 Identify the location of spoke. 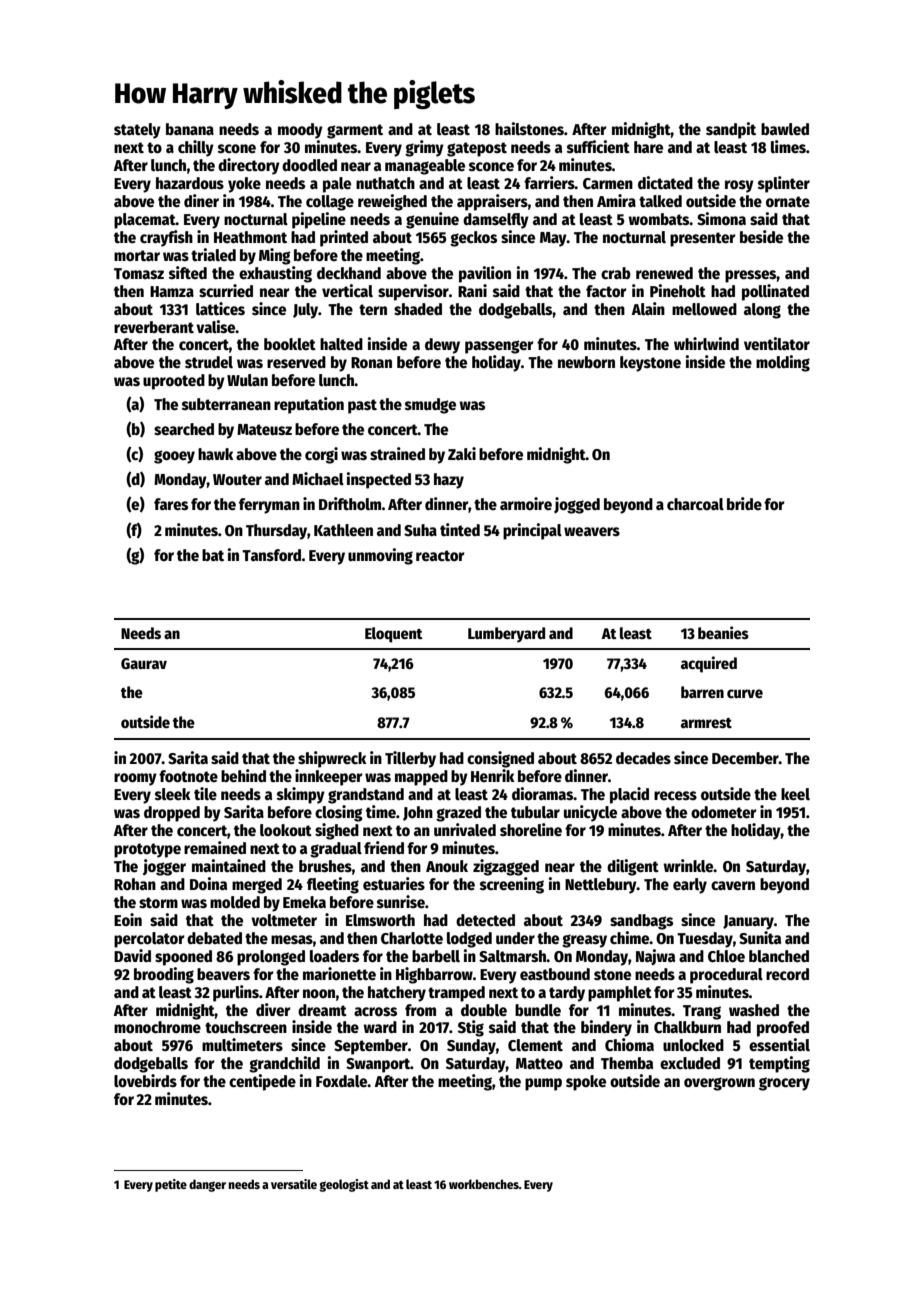
(586, 1083).
